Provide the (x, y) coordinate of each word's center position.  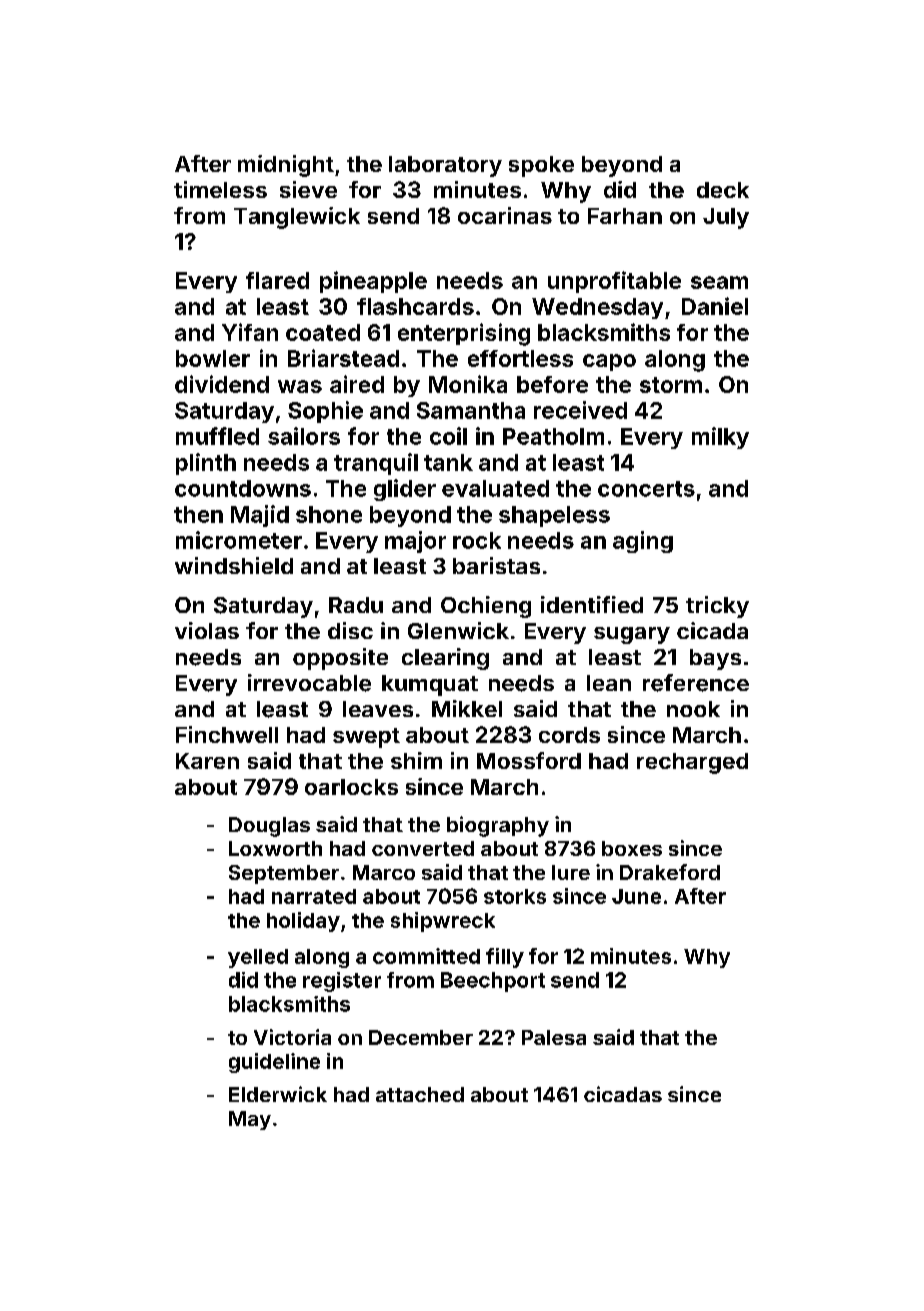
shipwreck (443, 922)
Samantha (471, 410)
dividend (222, 384)
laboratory (445, 166)
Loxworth (275, 848)
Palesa (554, 1037)
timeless (220, 189)
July (726, 218)
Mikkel (467, 708)
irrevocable (309, 683)
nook (693, 709)
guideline (274, 1063)
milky (720, 438)
